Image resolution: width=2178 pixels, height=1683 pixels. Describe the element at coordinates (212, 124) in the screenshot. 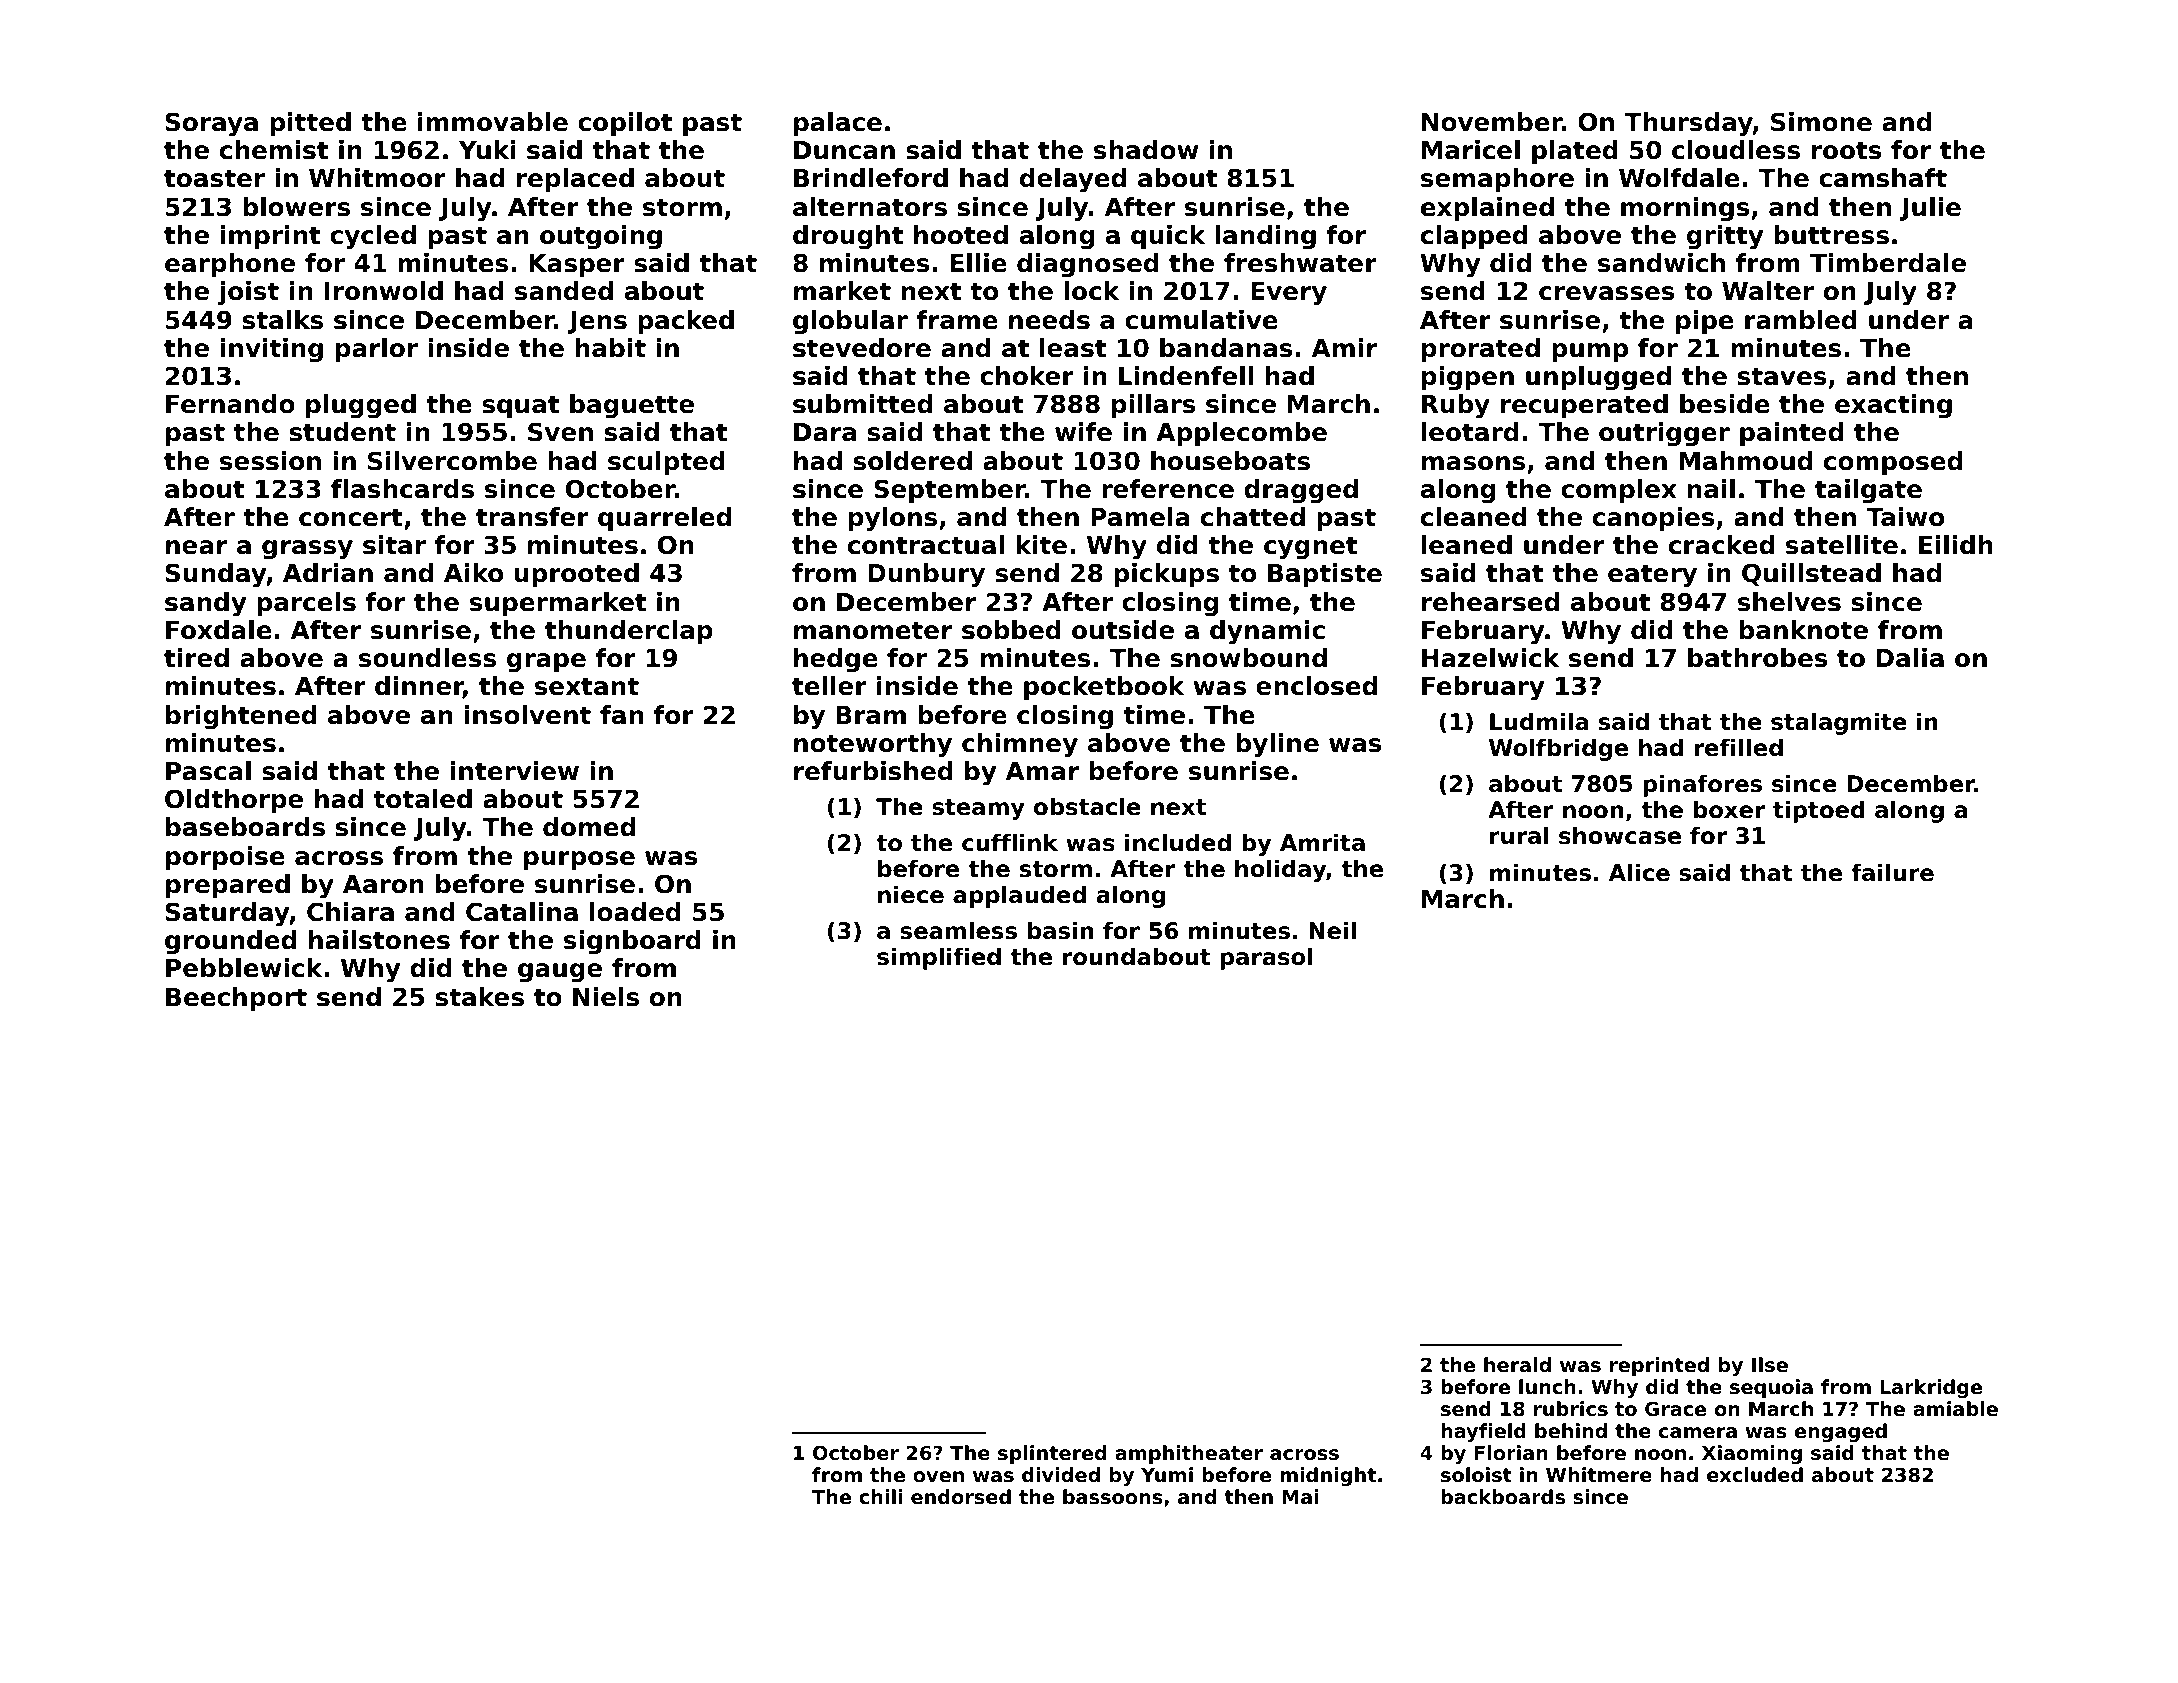

I see `Soraya` at that location.
